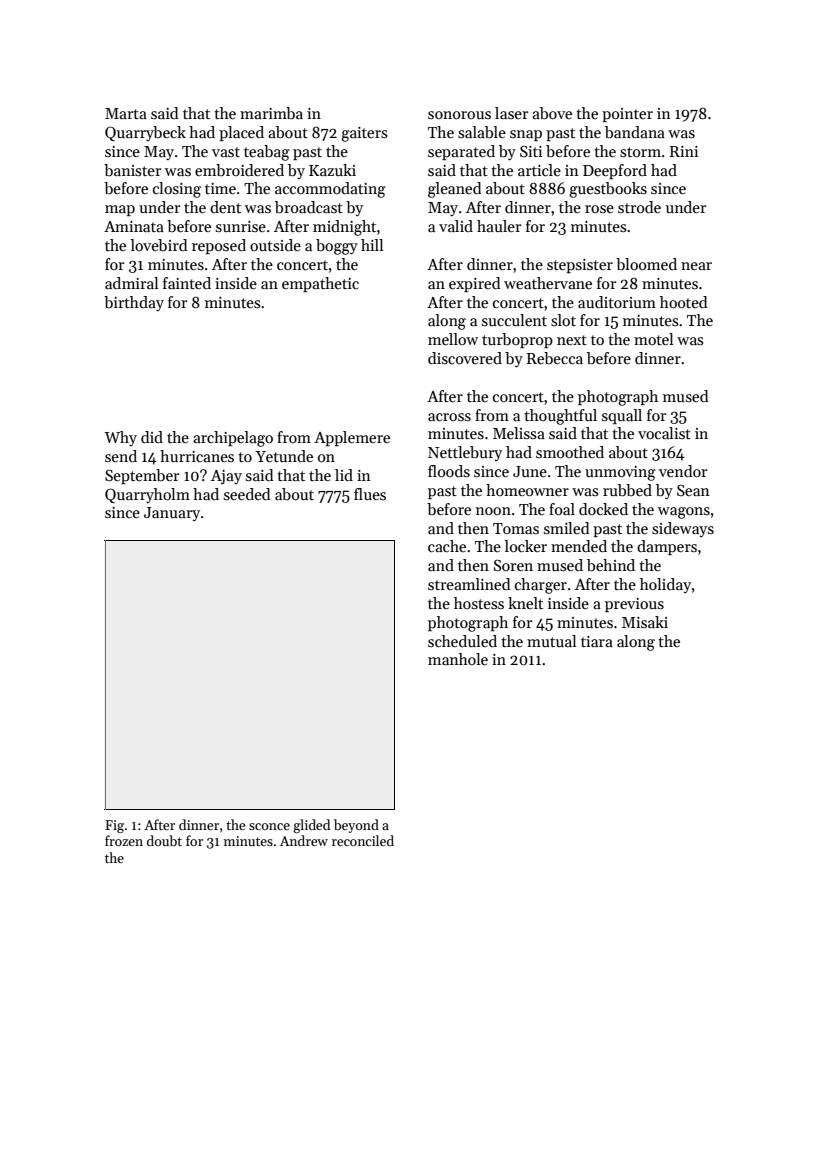 The image size is (823, 1168). What do you see at coordinates (597, 641) in the screenshot?
I see `tiara` at bounding box center [597, 641].
